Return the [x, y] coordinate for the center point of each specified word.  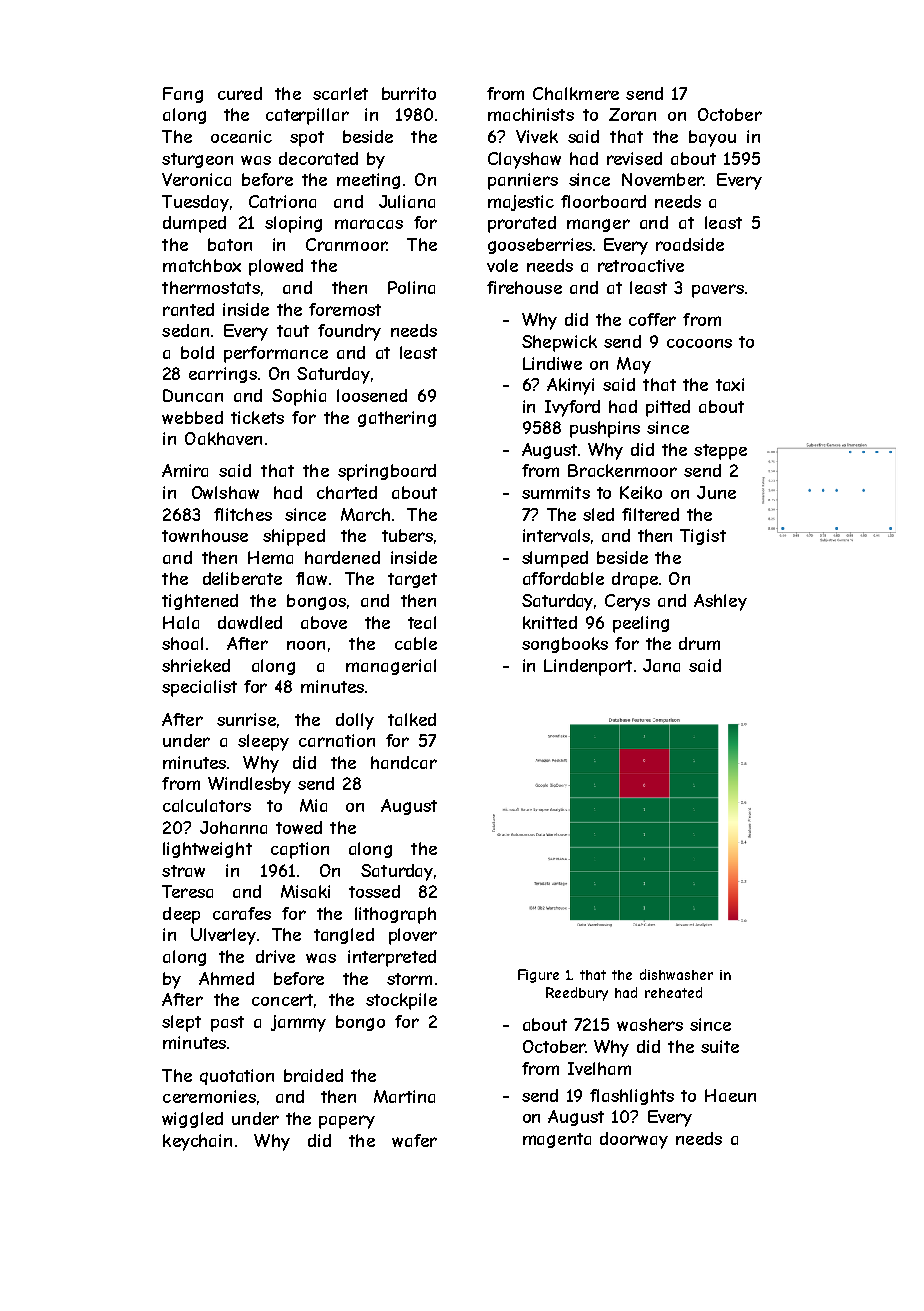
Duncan [193, 395]
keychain [197, 1142]
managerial [391, 667]
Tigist [703, 537]
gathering [397, 419]
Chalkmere [576, 93]
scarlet [340, 93]
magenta [557, 1140]
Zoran [632, 114]
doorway [634, 1140]
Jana [661, 665]
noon [306, 645]
